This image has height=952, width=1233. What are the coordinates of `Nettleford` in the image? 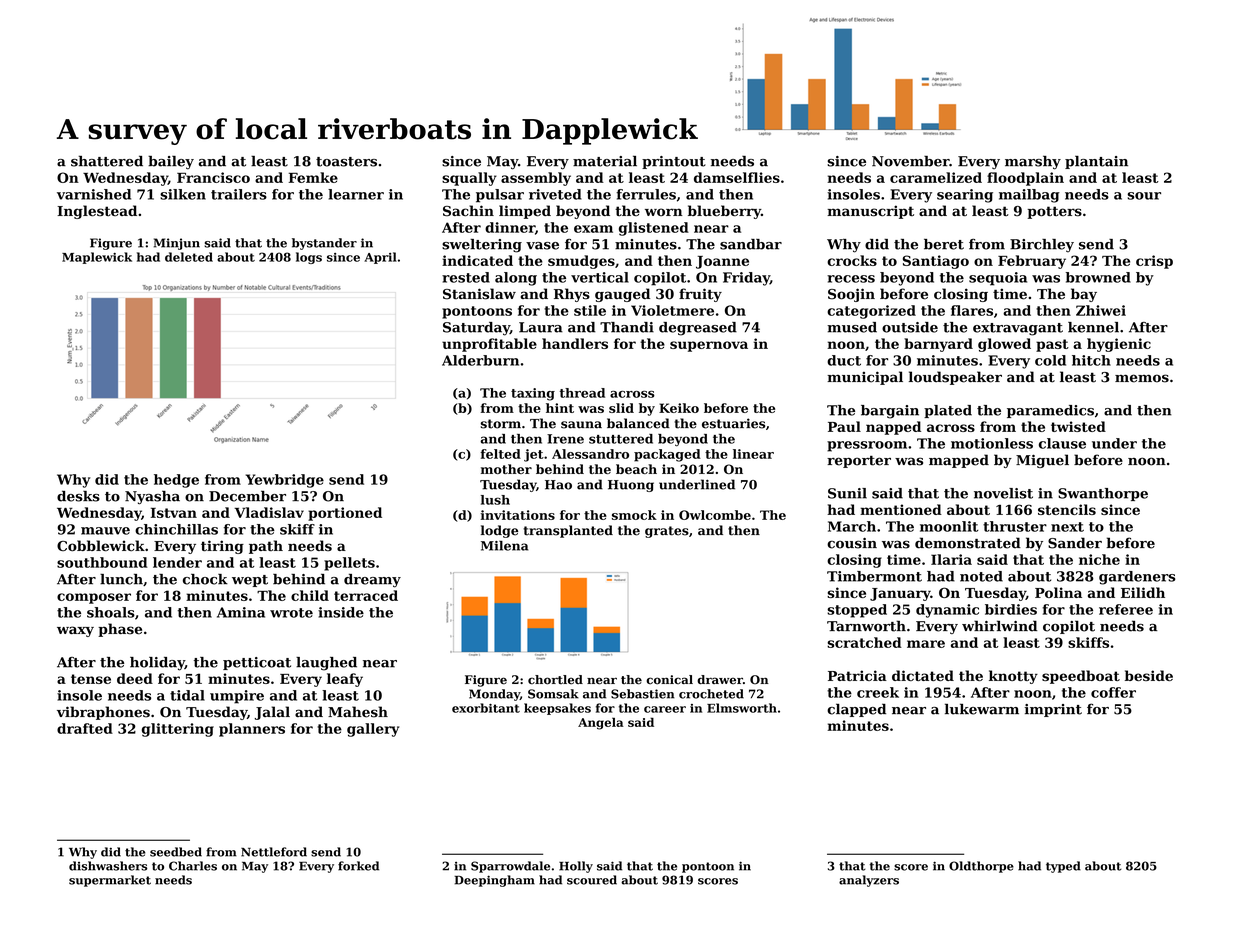 It's located at (274, 852).
